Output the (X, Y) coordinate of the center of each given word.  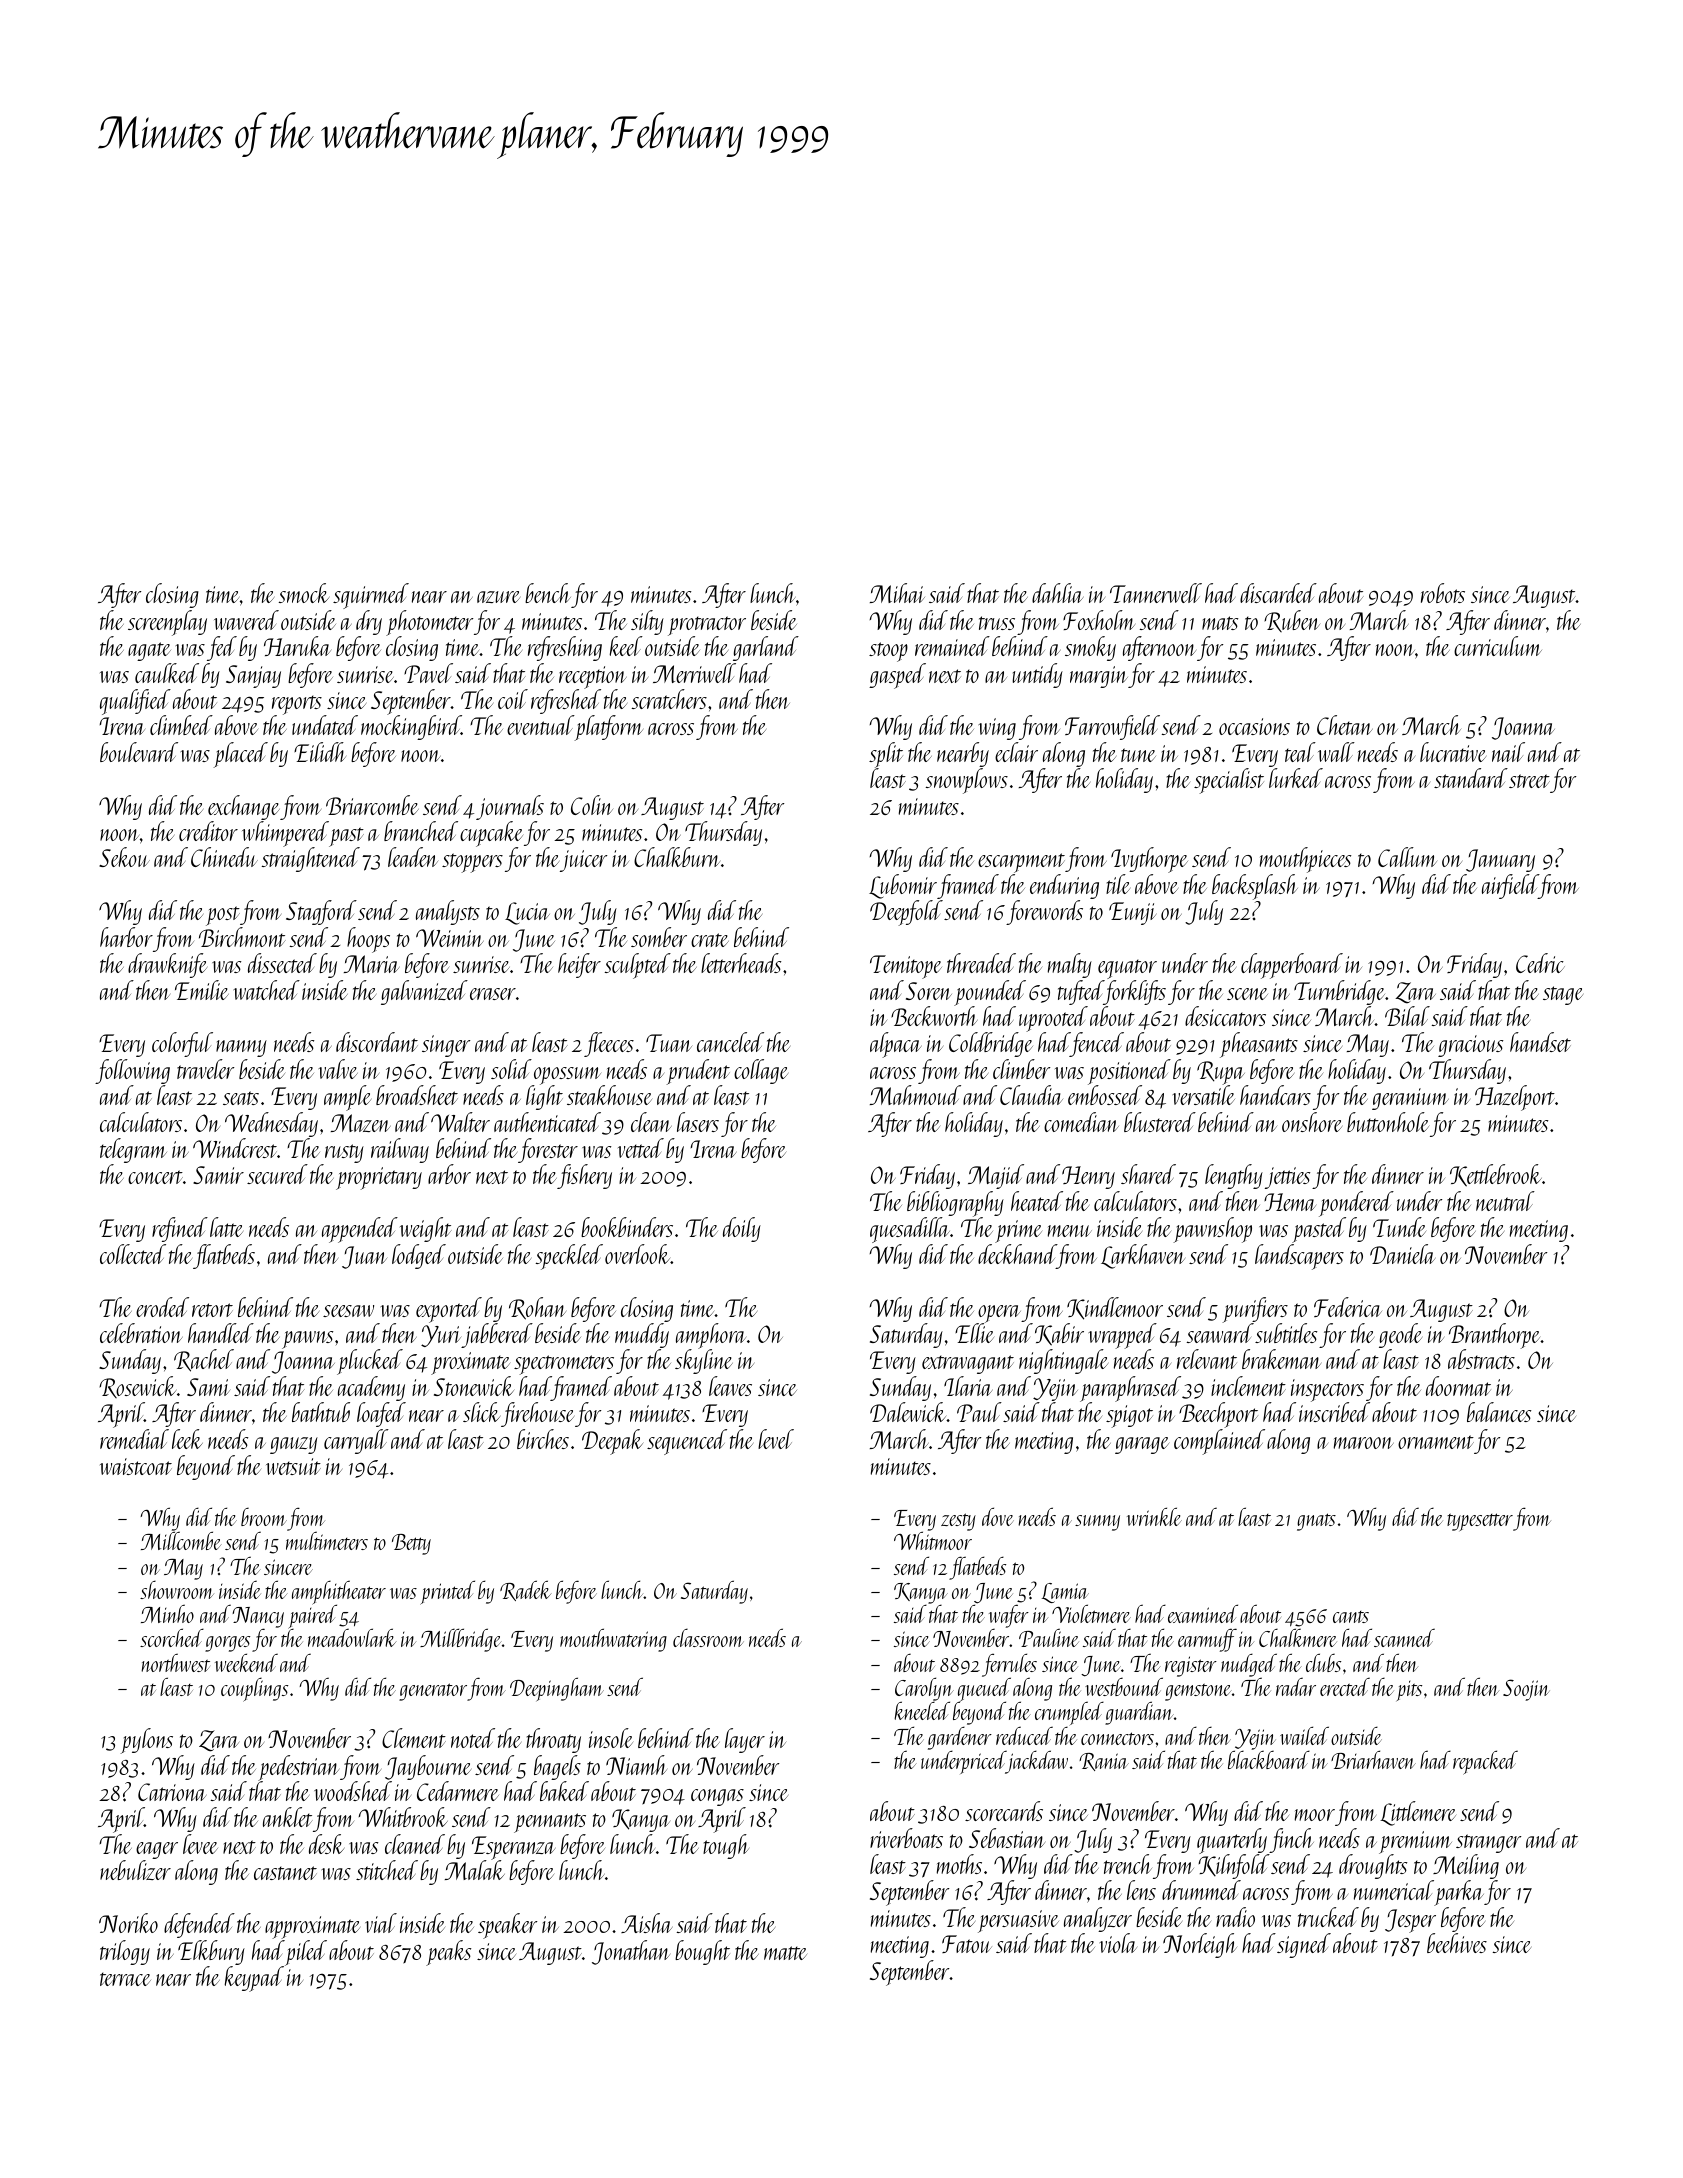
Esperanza (513, 1848)
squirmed (371, 596)
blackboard (1269, 1759)
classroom (708, 1638)
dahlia (1057, 593)
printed (447, 1592)
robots (1443, 593)
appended (360, 1230)
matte (785, 1953)
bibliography (955, 1204)
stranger (1488, 1843)
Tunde (1399, 1227)
